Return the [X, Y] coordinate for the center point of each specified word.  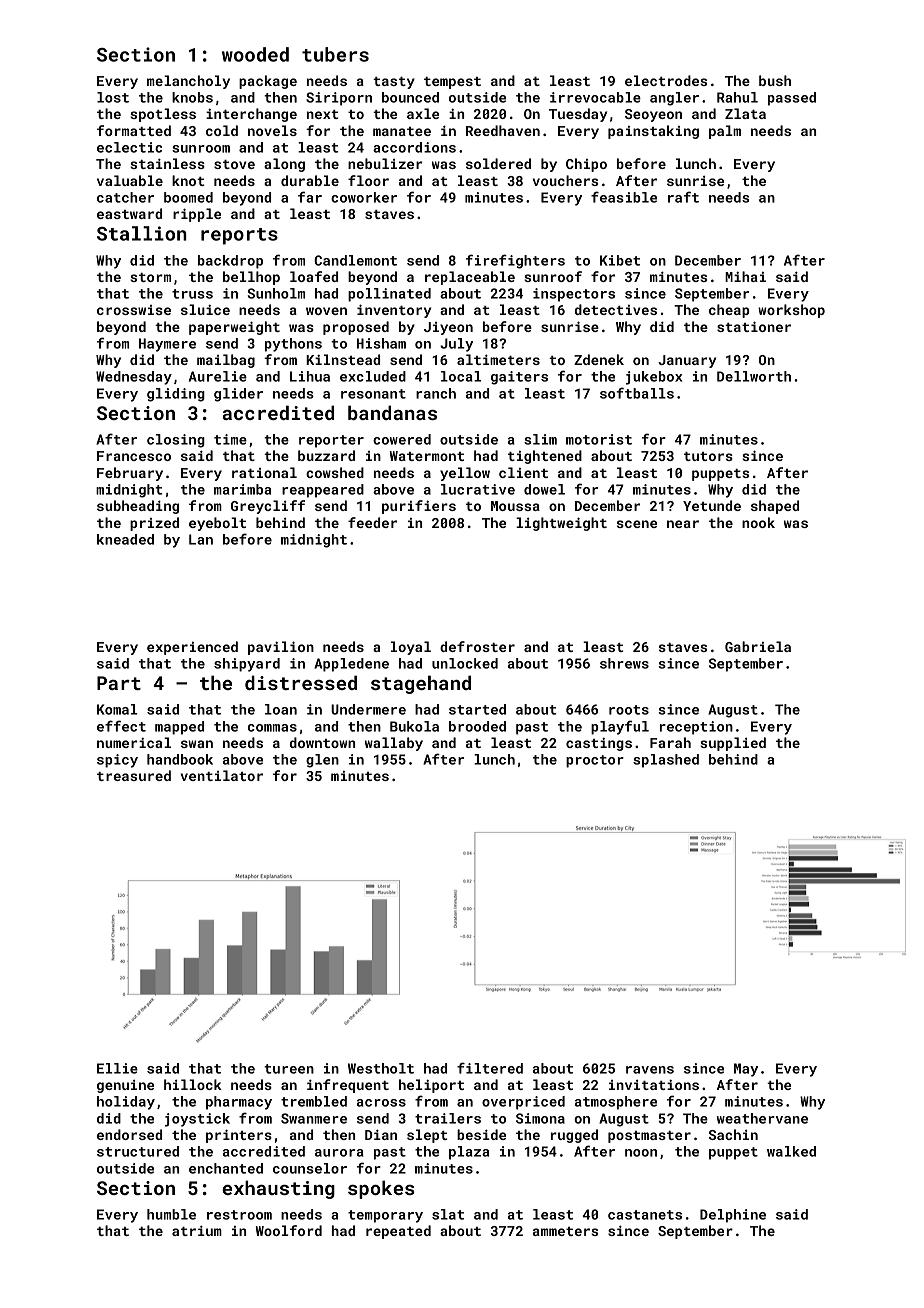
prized [154, 524]
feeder [372, 522]
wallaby [394, 744]
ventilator [222, 775]
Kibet [620, 260]
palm [725, 132]
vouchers [565, 180]
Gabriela [758, 646]
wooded [255, 54]
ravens [650, 1070]
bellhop [251, 278]
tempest [452, 83]
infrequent [348, 1086]
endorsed [129, 1134]
